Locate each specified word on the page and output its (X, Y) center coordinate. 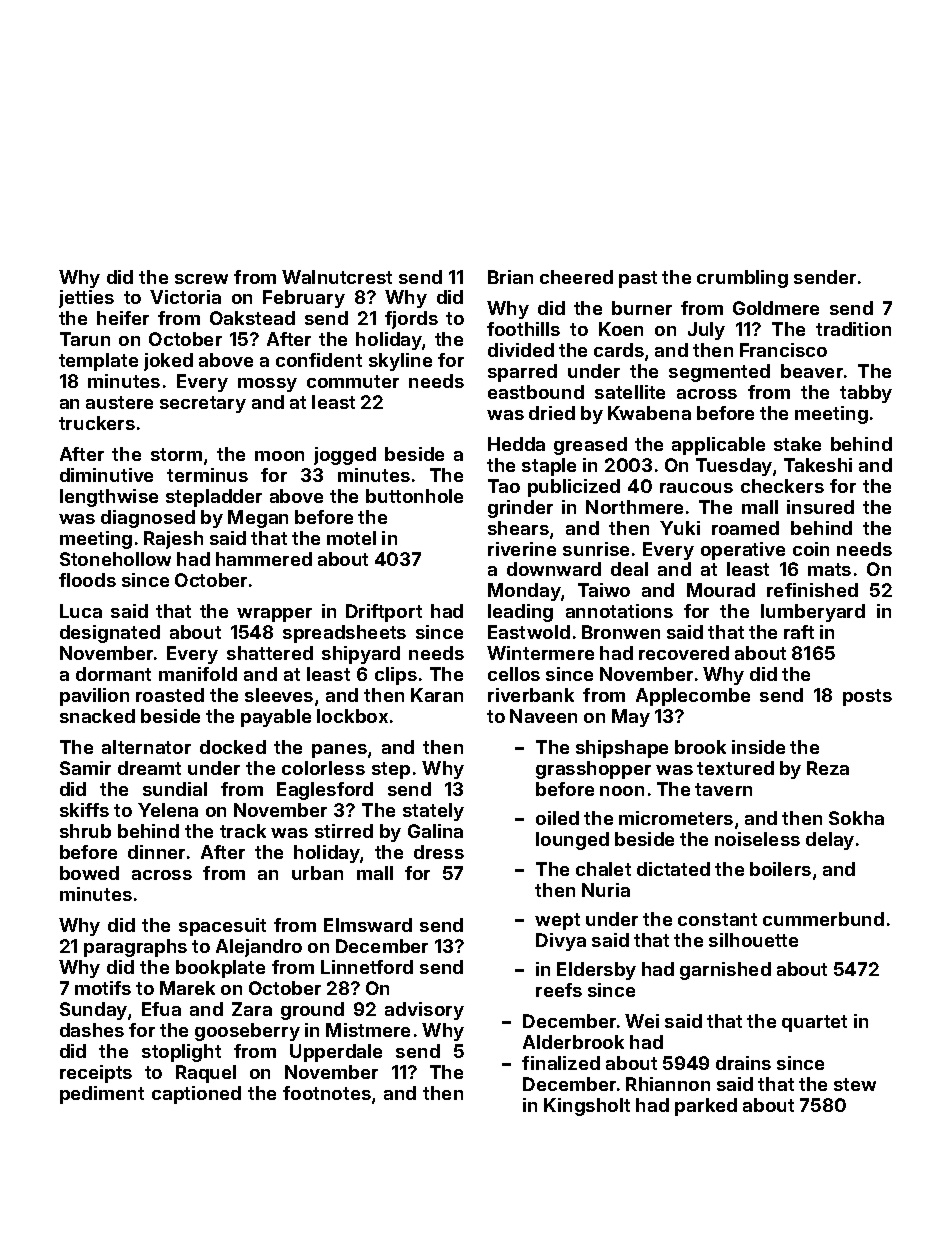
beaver (812, 371)
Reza (828, 768)
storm (176, 454)
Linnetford (367, 967)
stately (433, 812)
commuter (353, 381)
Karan (437, 695)
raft (799, 632)
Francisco (783, 350)
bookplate (220, 969)
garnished (725, 971)
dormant (113, 674)
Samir (85, 768)
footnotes (327, 1093)
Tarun (85, 339)
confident (319, 360)
